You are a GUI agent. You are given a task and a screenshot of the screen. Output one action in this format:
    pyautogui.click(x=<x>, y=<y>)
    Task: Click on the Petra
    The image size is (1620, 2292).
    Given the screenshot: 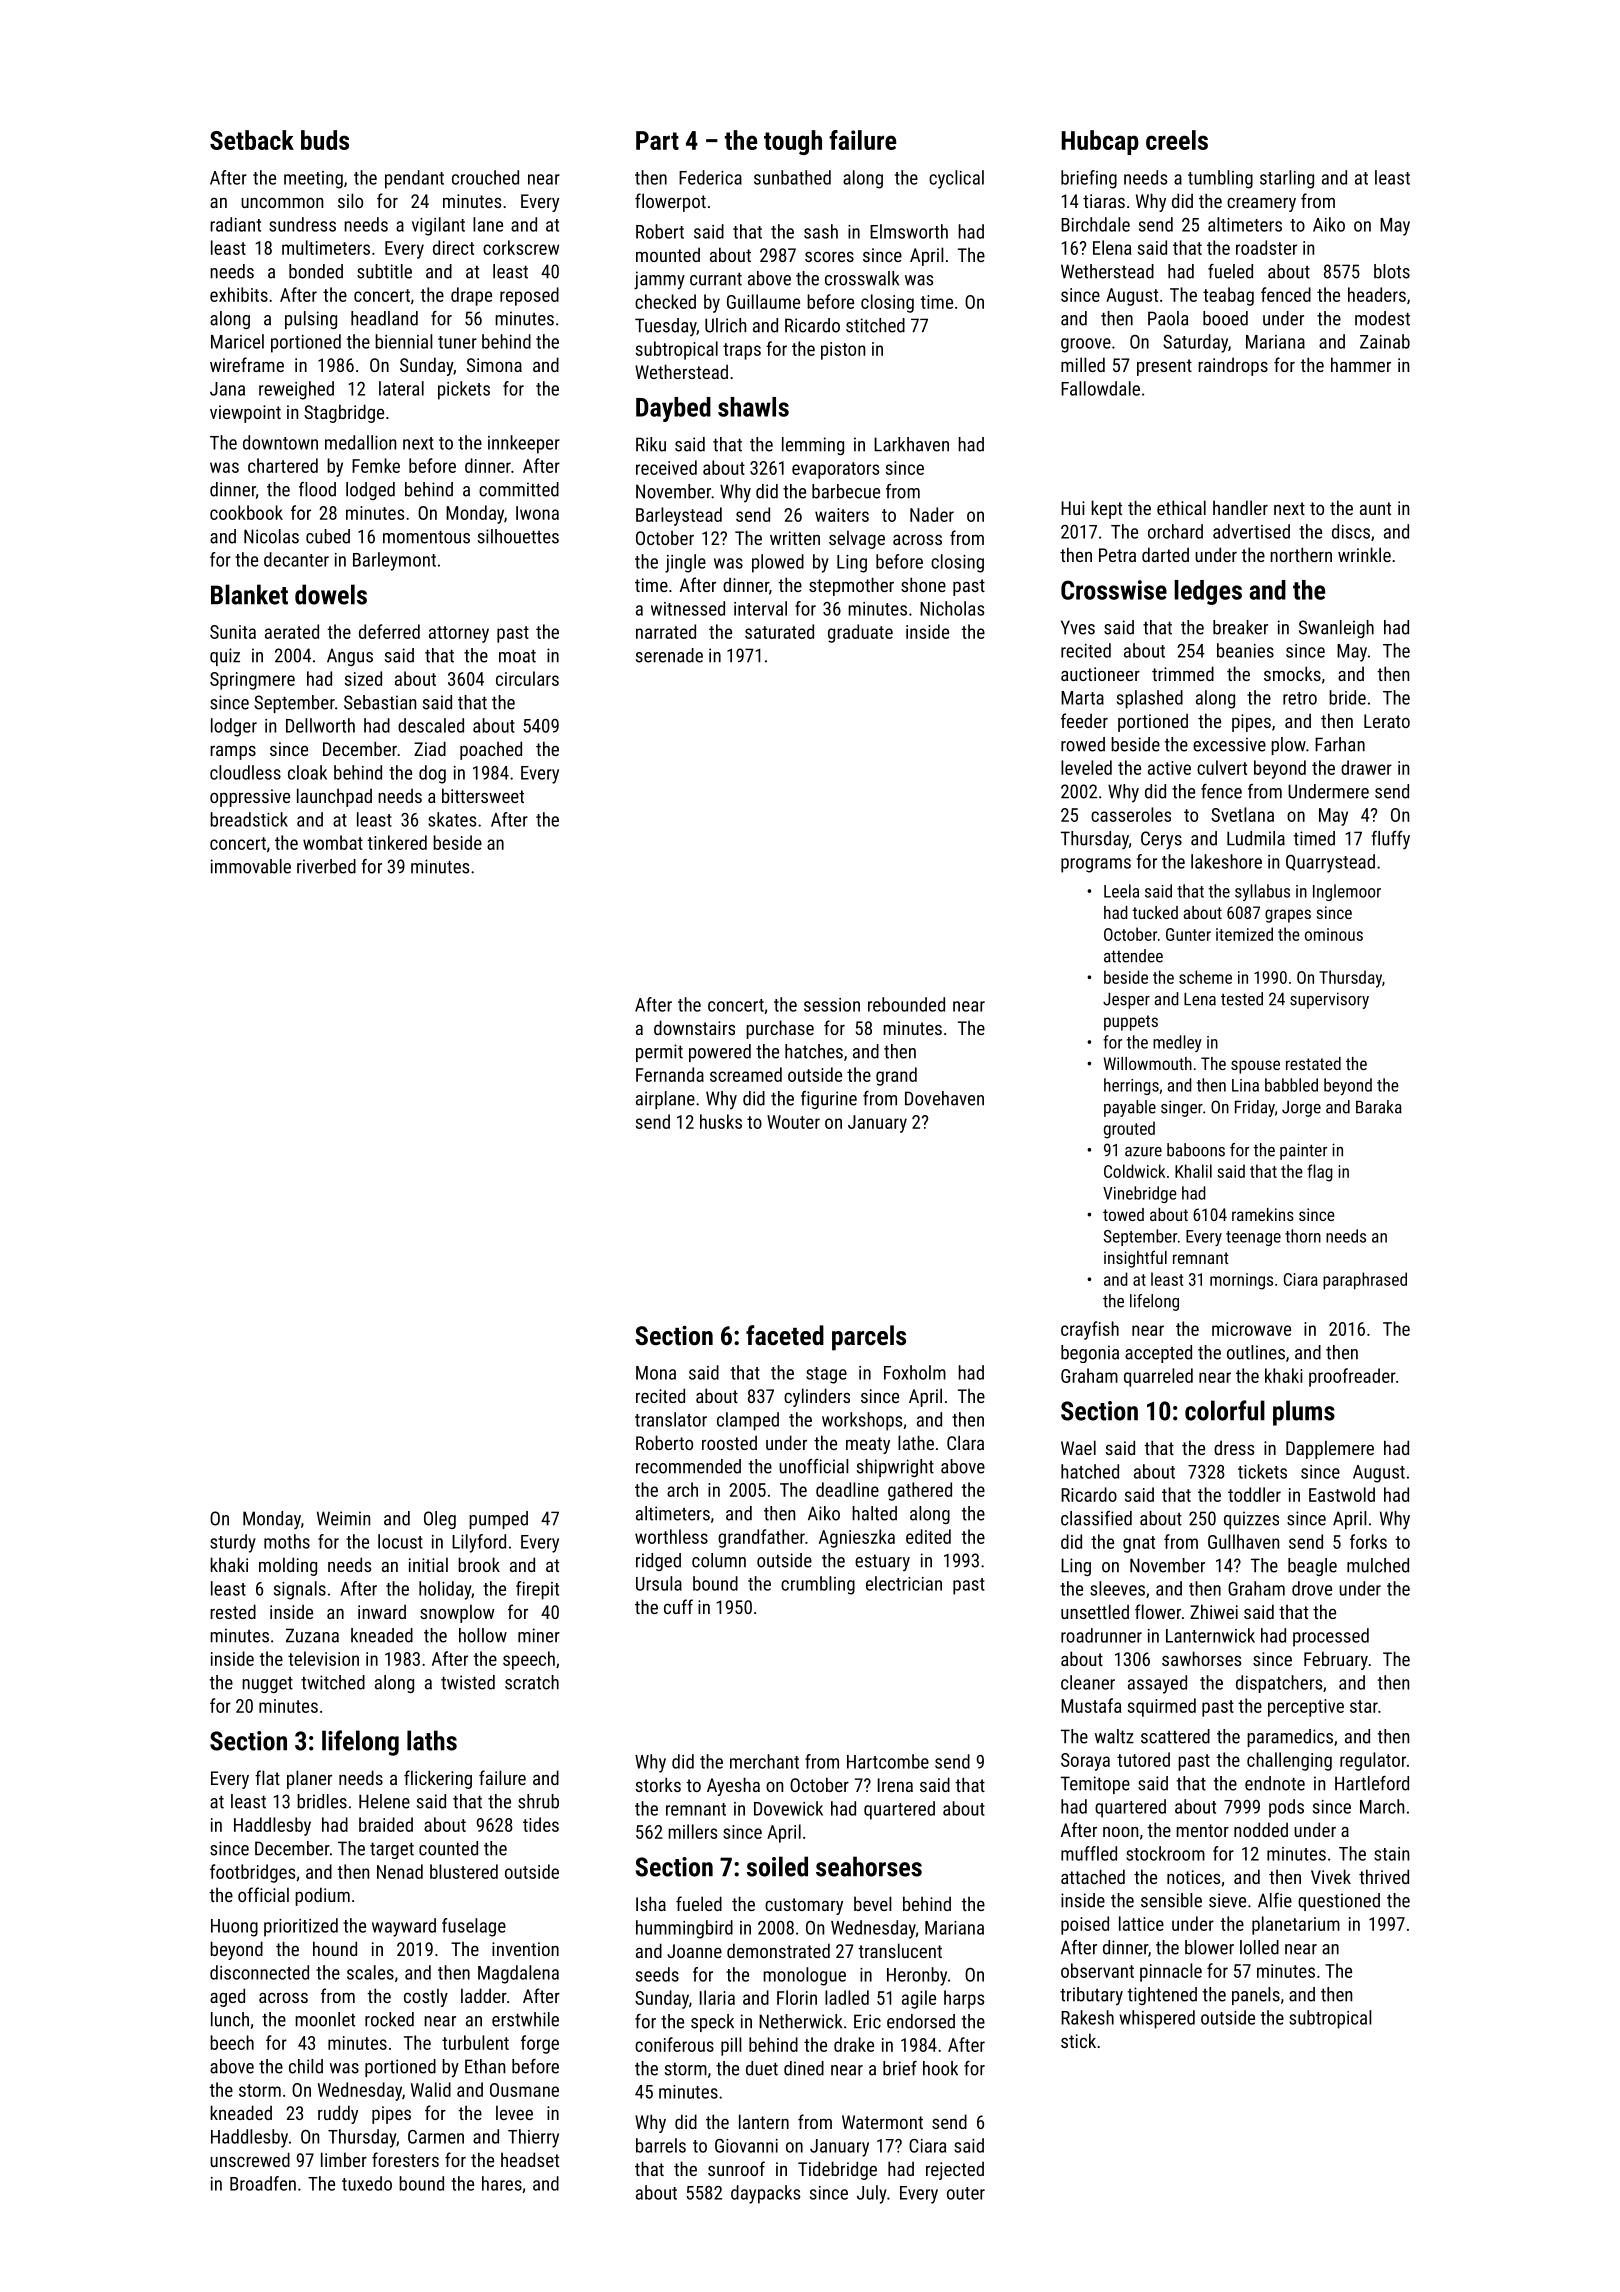 What is the action you would take?
    pyautogui.click(x=1117, y=555)
